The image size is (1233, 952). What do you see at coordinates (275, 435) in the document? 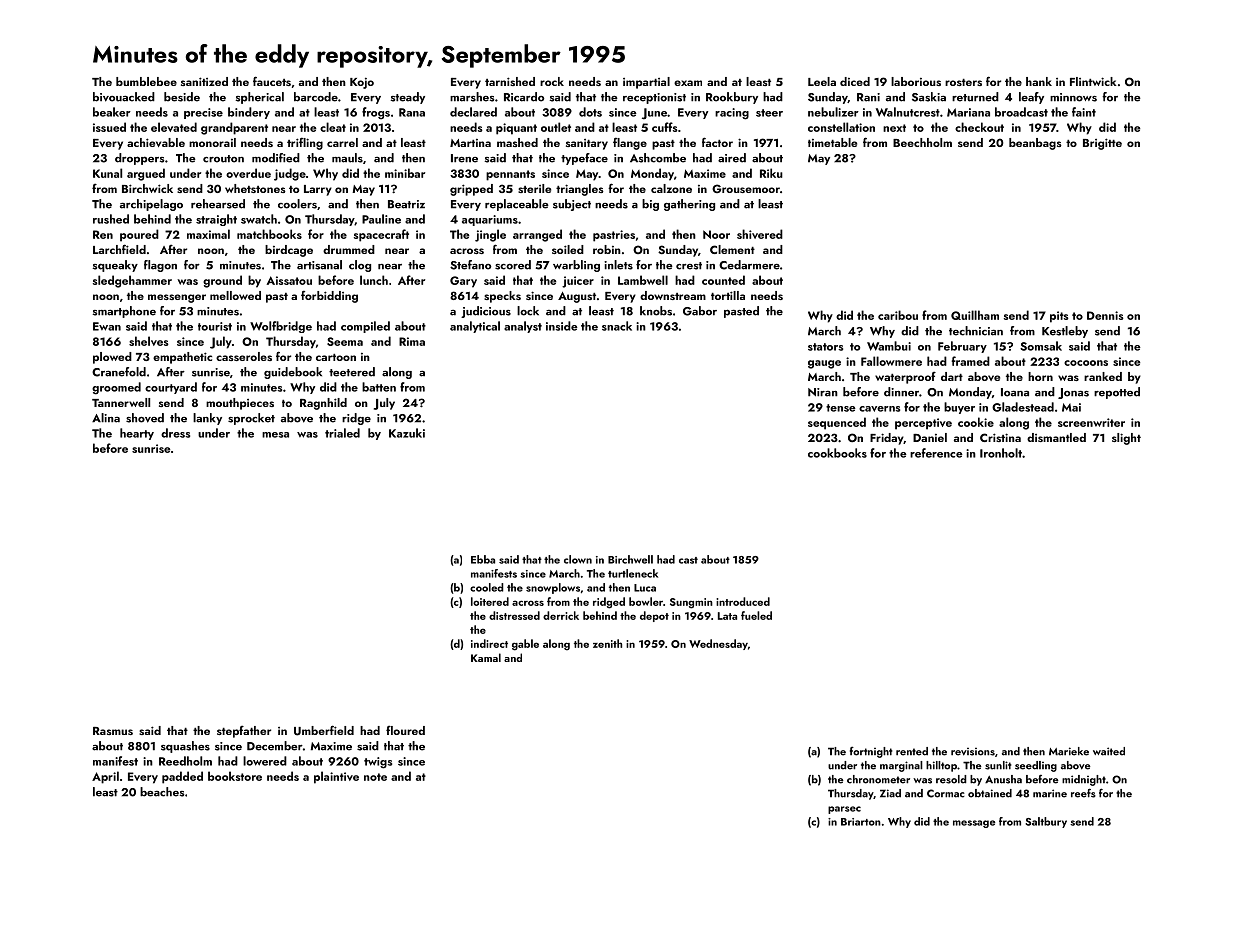
I see `mesa` at bounding box center [275, 435].
